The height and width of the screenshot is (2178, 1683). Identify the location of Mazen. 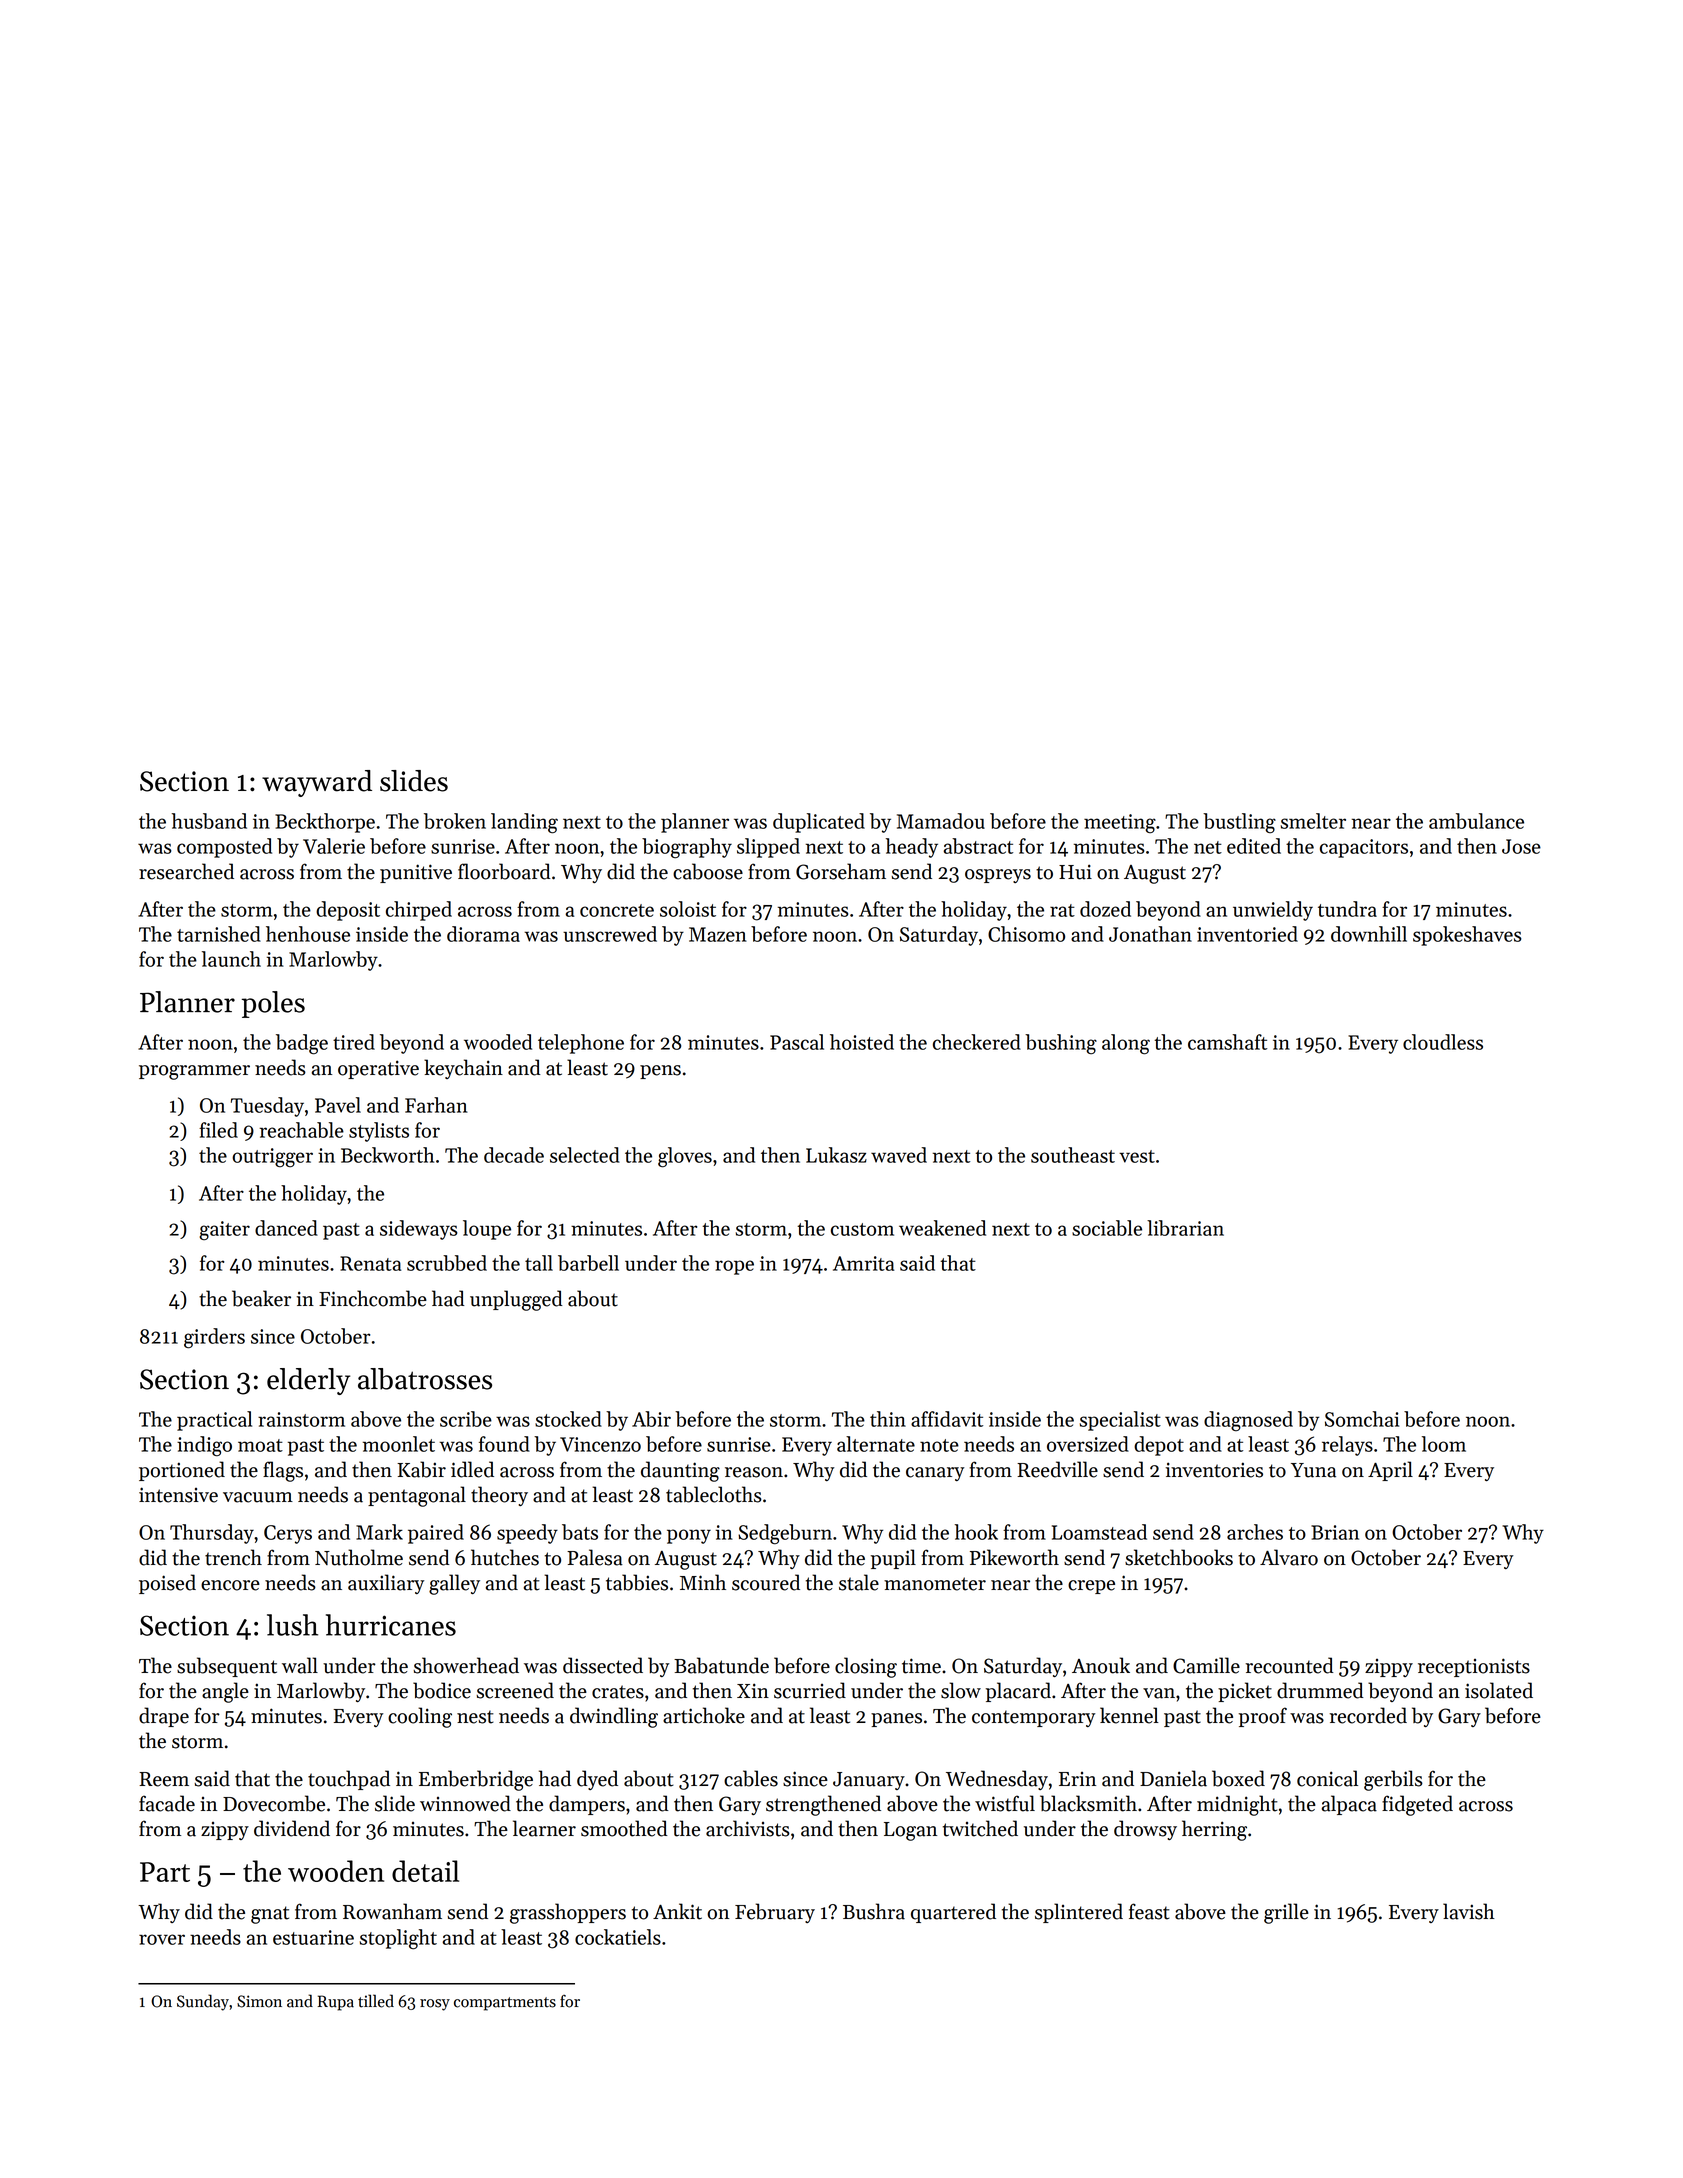
(718, 934).
